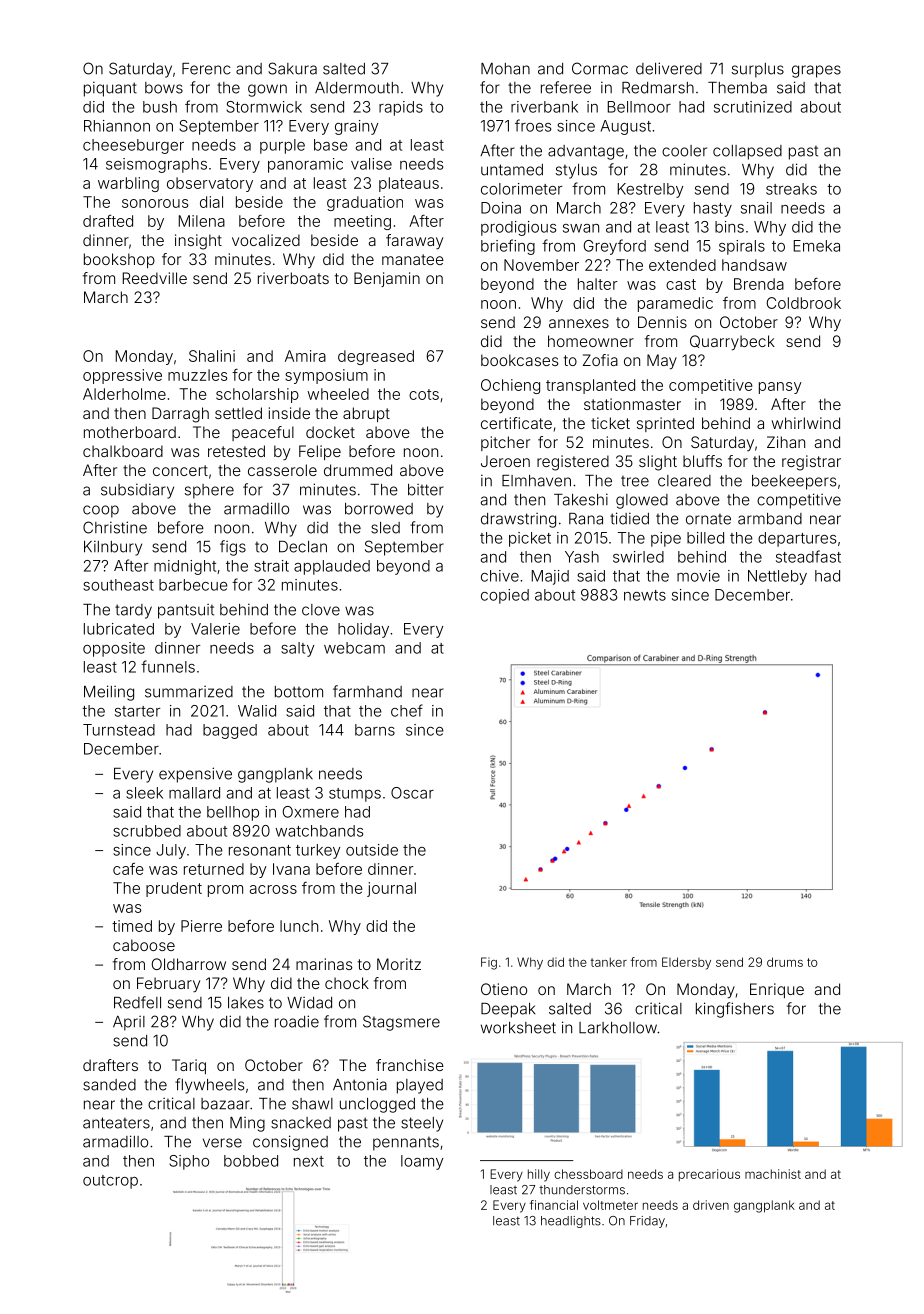  What do you see at coordinates (407, 710) in the image?
I see `chef` at bounding box center [407, 710].
